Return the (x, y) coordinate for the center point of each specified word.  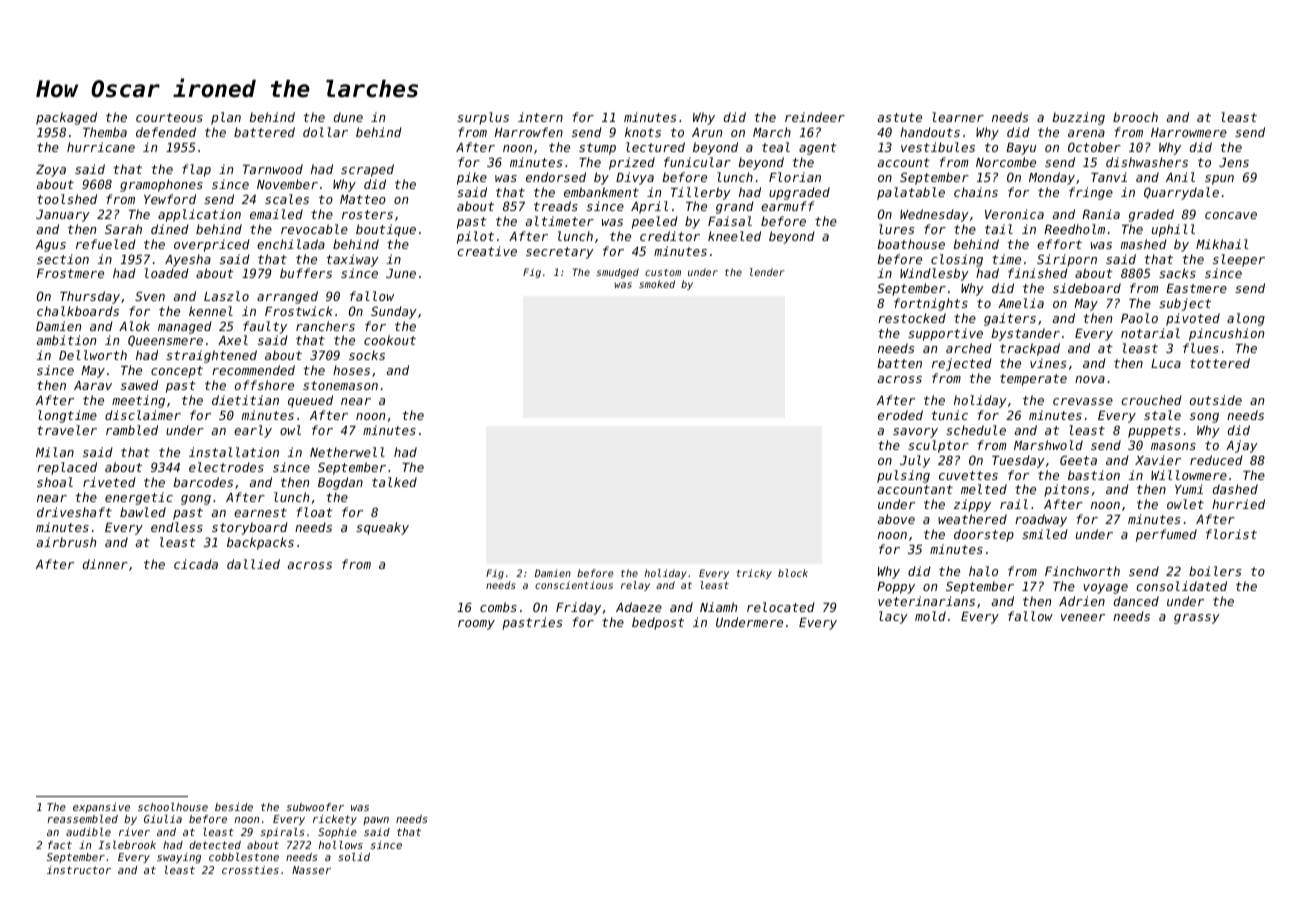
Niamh (718, 607)
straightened (211, 356)
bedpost (658, 623)
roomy (476, 625)
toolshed (67, 199)
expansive (101, 808)
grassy (1197, 619)
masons (1173, 446)
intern (540, 117)
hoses (351, 370)
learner (958, 117)
